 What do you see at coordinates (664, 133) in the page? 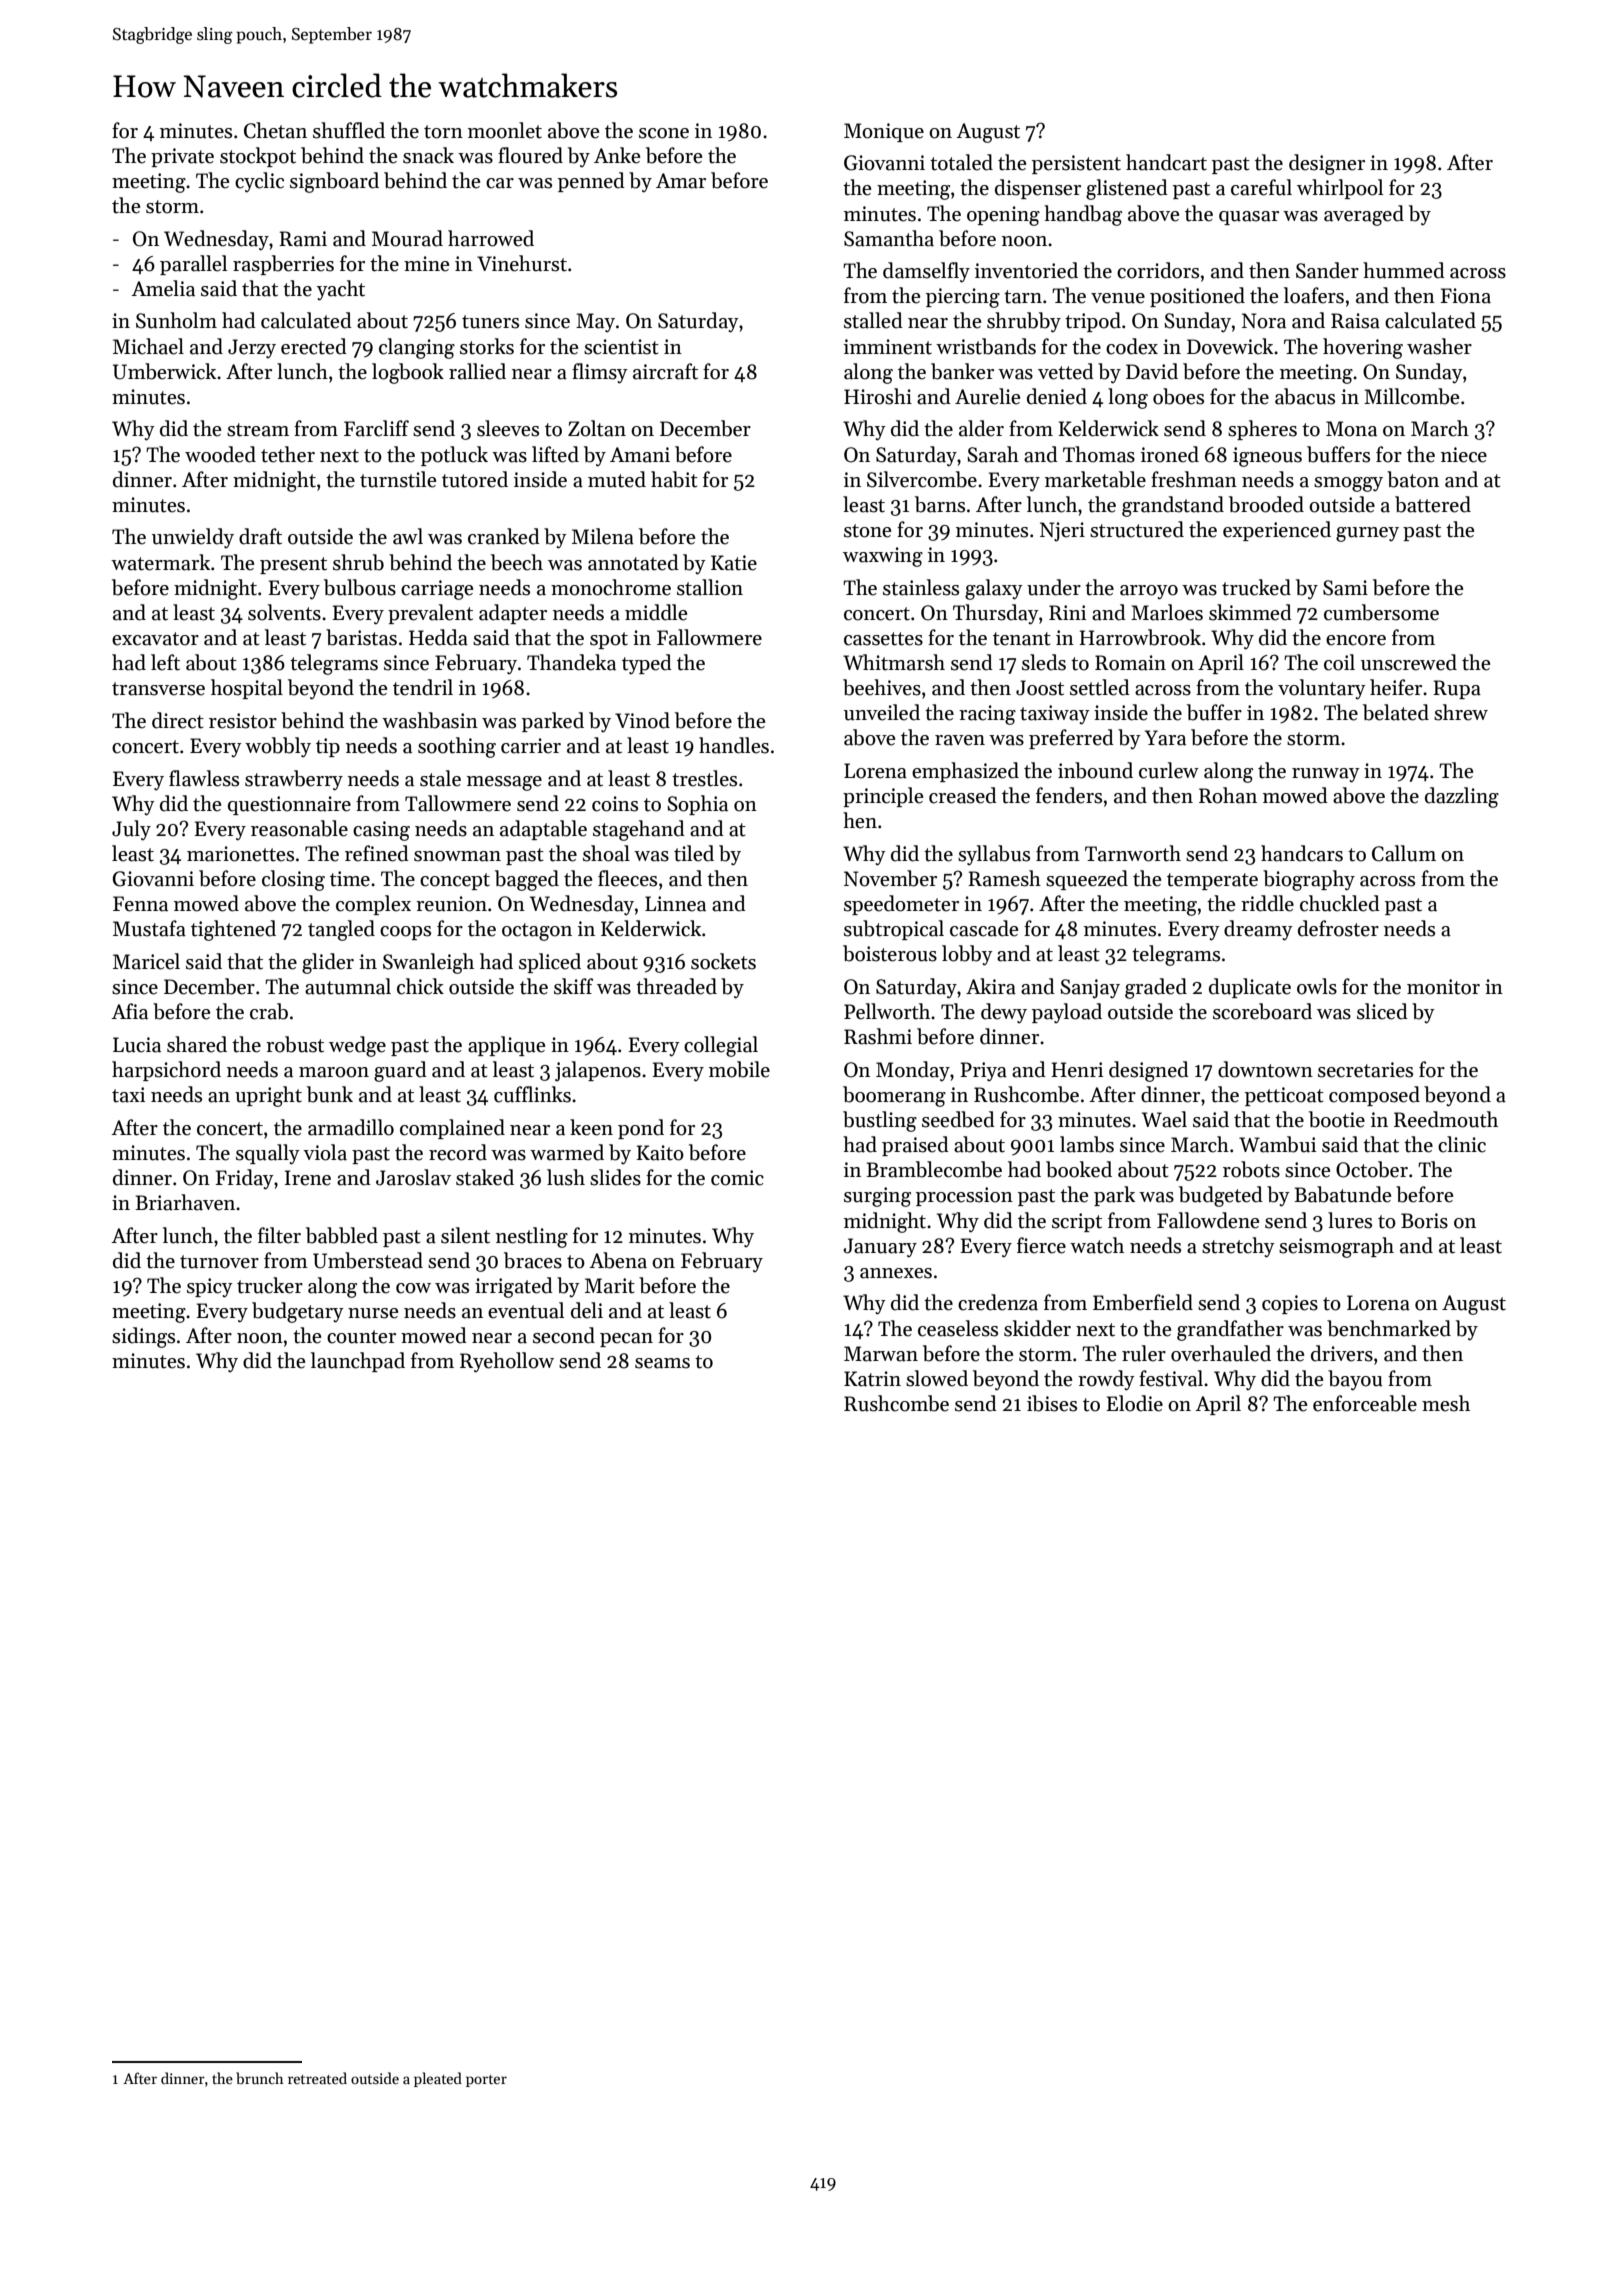
I see `scone` at bounding box center [664, 133].
